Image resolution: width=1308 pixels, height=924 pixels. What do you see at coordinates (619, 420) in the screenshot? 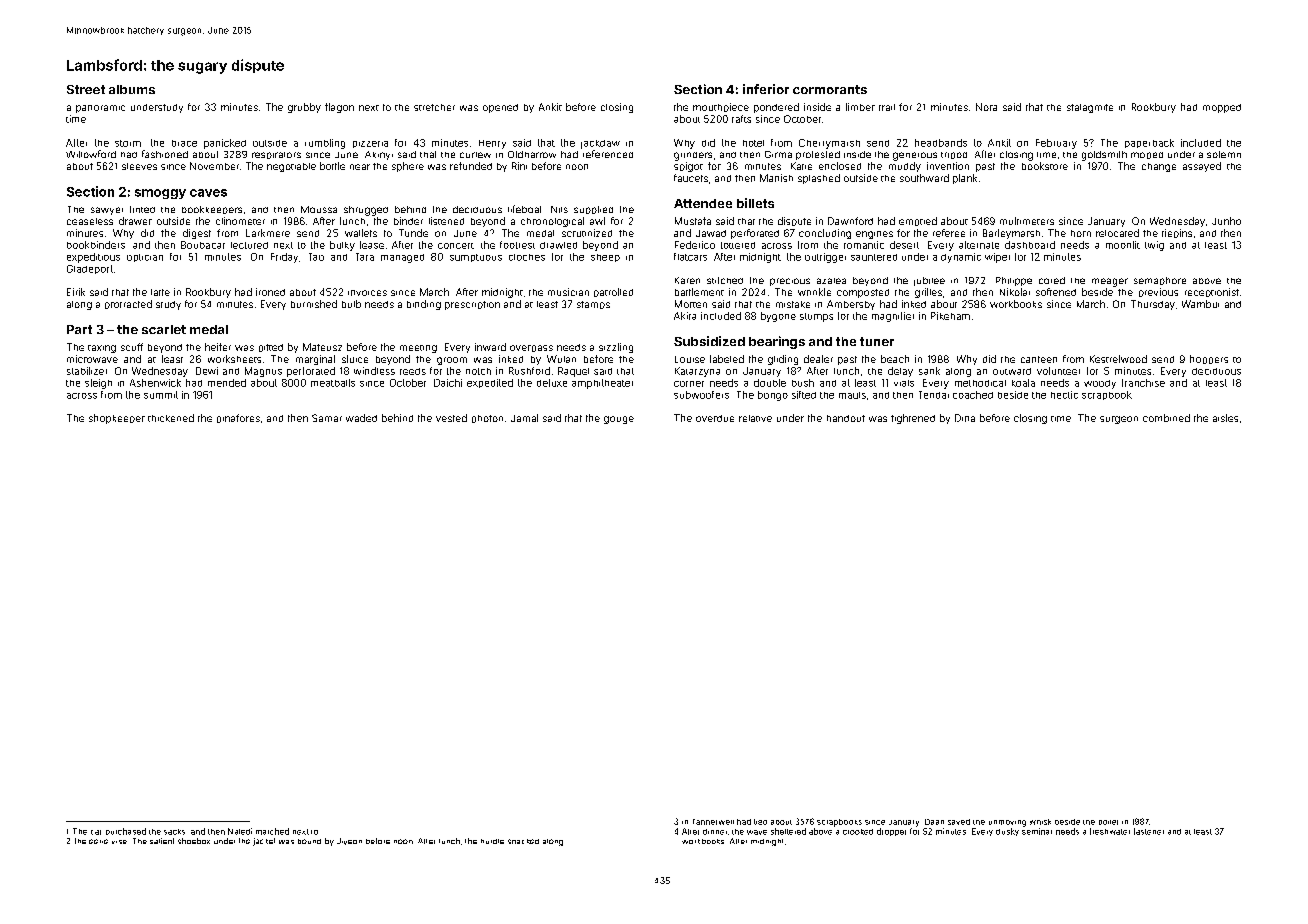
I see `gouge` at bounding box center [619, 420].
